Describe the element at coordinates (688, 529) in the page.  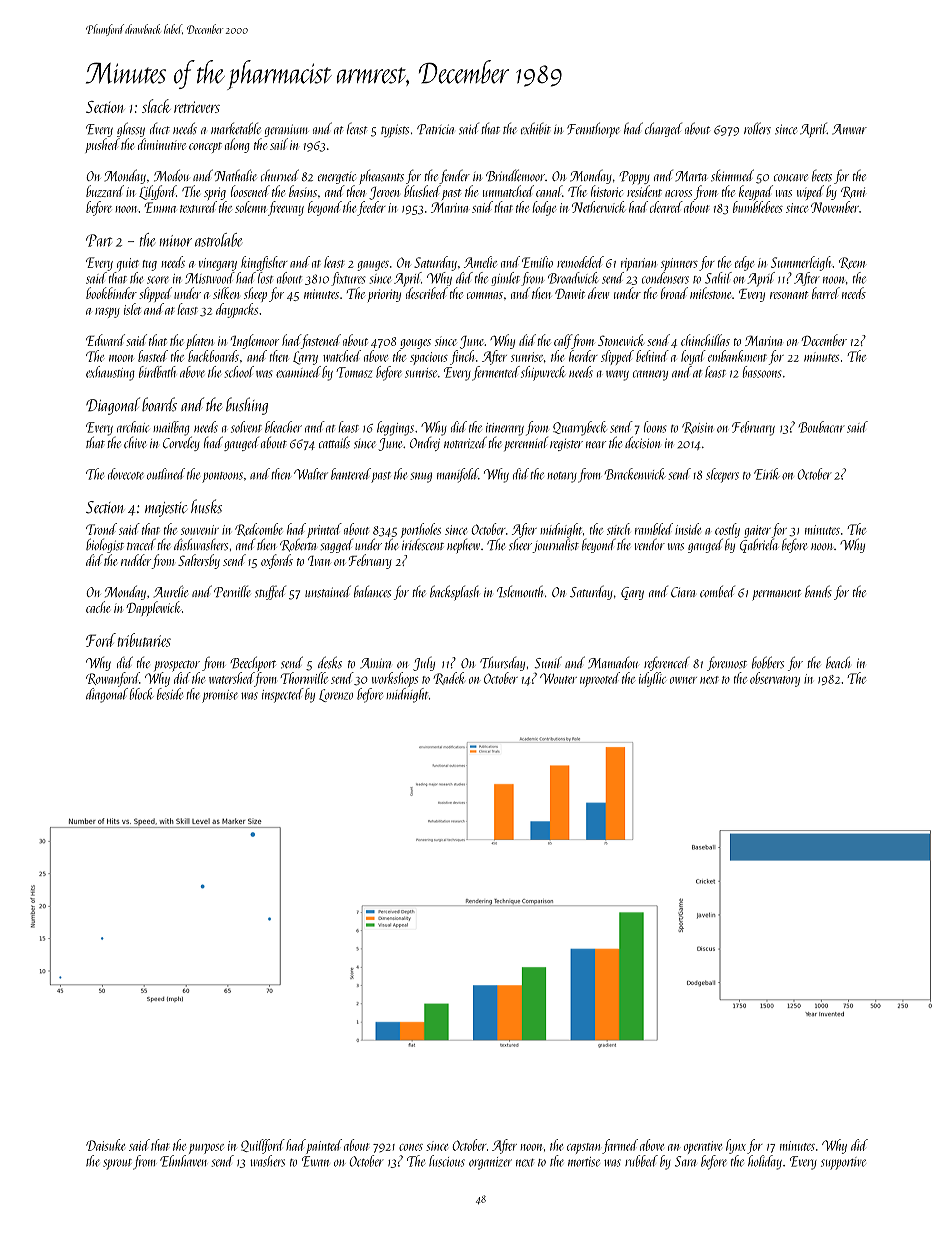
I see `inside` at that location.
